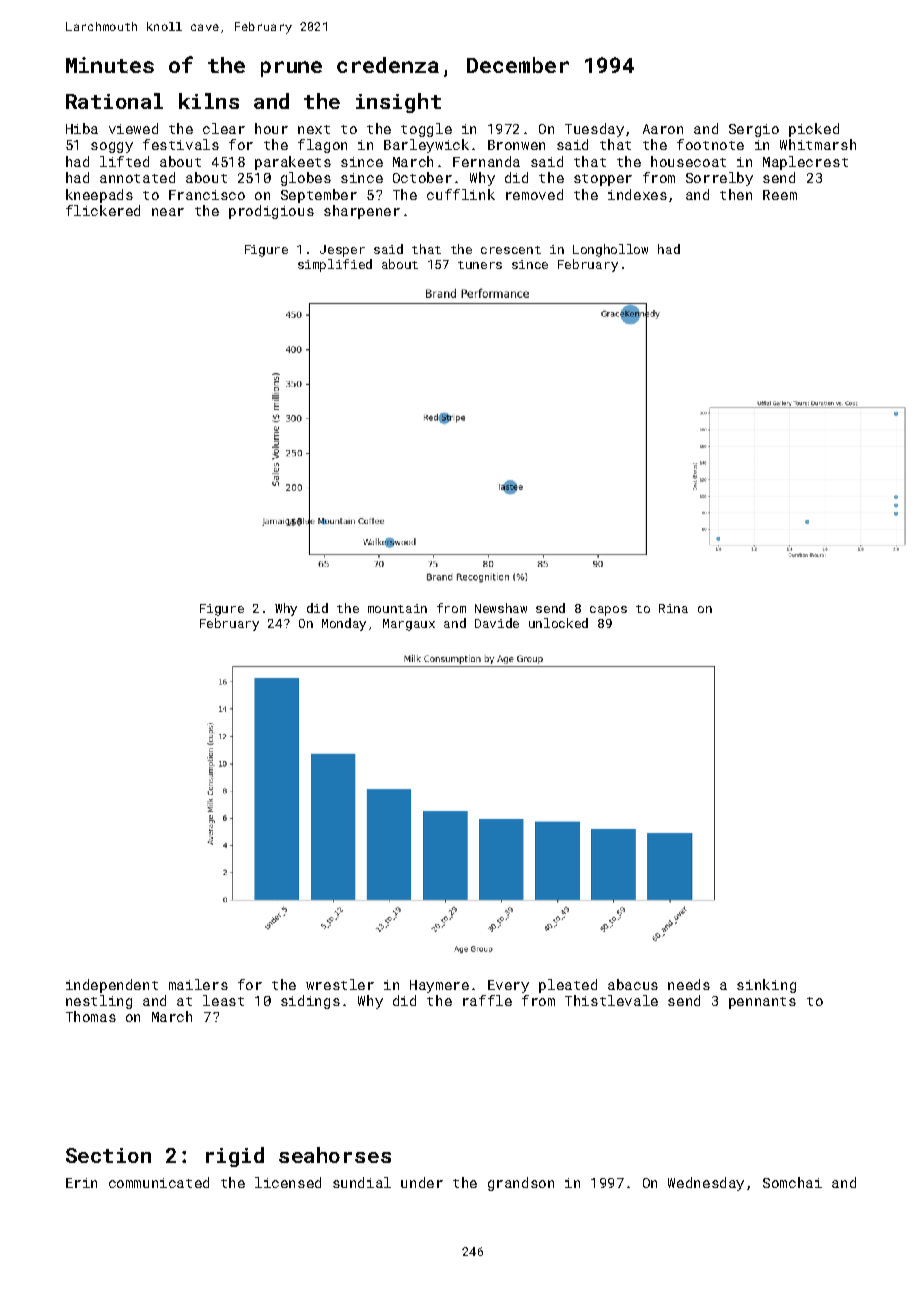  I want to click on Jesper, so click(342, 251).
